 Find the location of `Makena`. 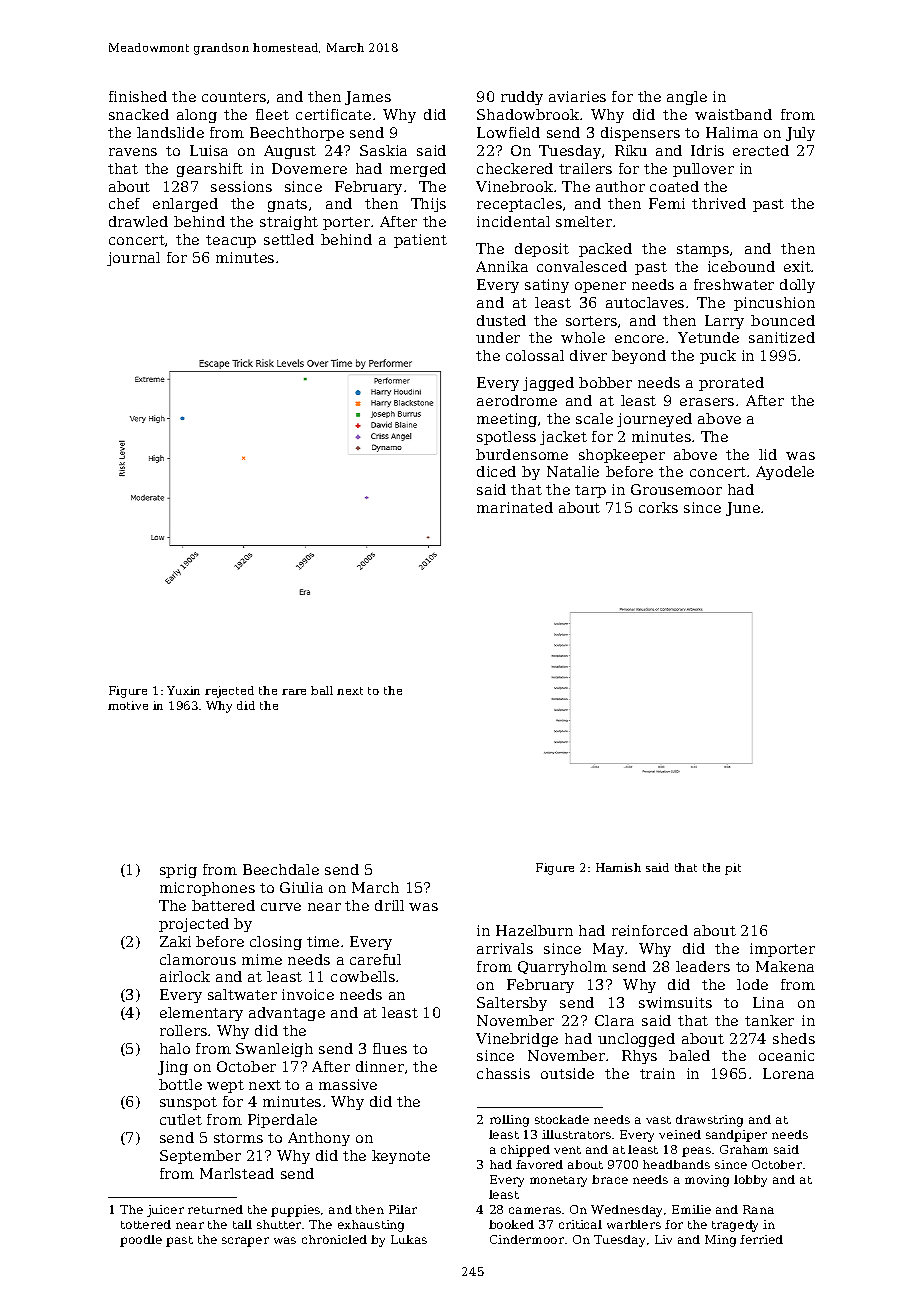

Makena is located at coordinates (785, 966).
